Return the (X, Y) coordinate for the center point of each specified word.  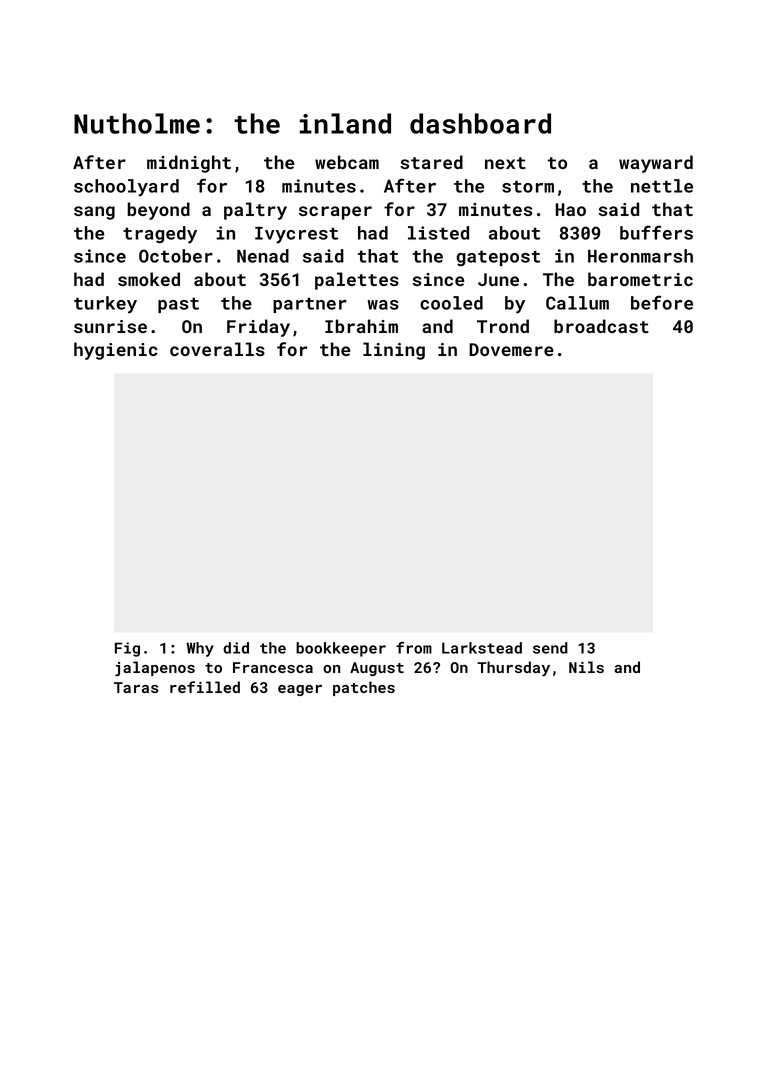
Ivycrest (296, 235)
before (662, 302)
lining (394, 351)
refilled (205, 687)
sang (94, 213)
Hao (571, 209)
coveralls (217, 349)
